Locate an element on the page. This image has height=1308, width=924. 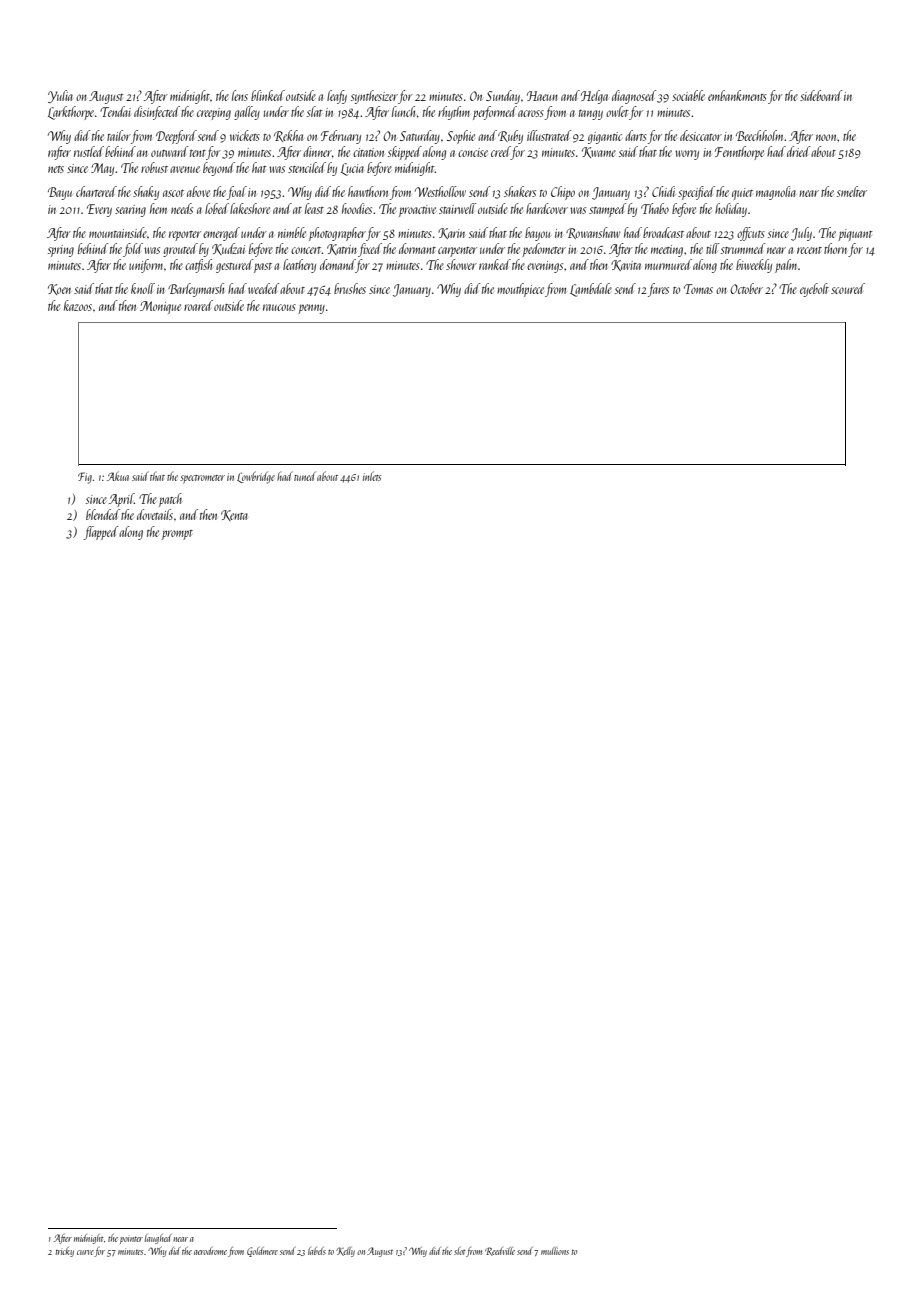
foal is located at coordinates (237, 193).
